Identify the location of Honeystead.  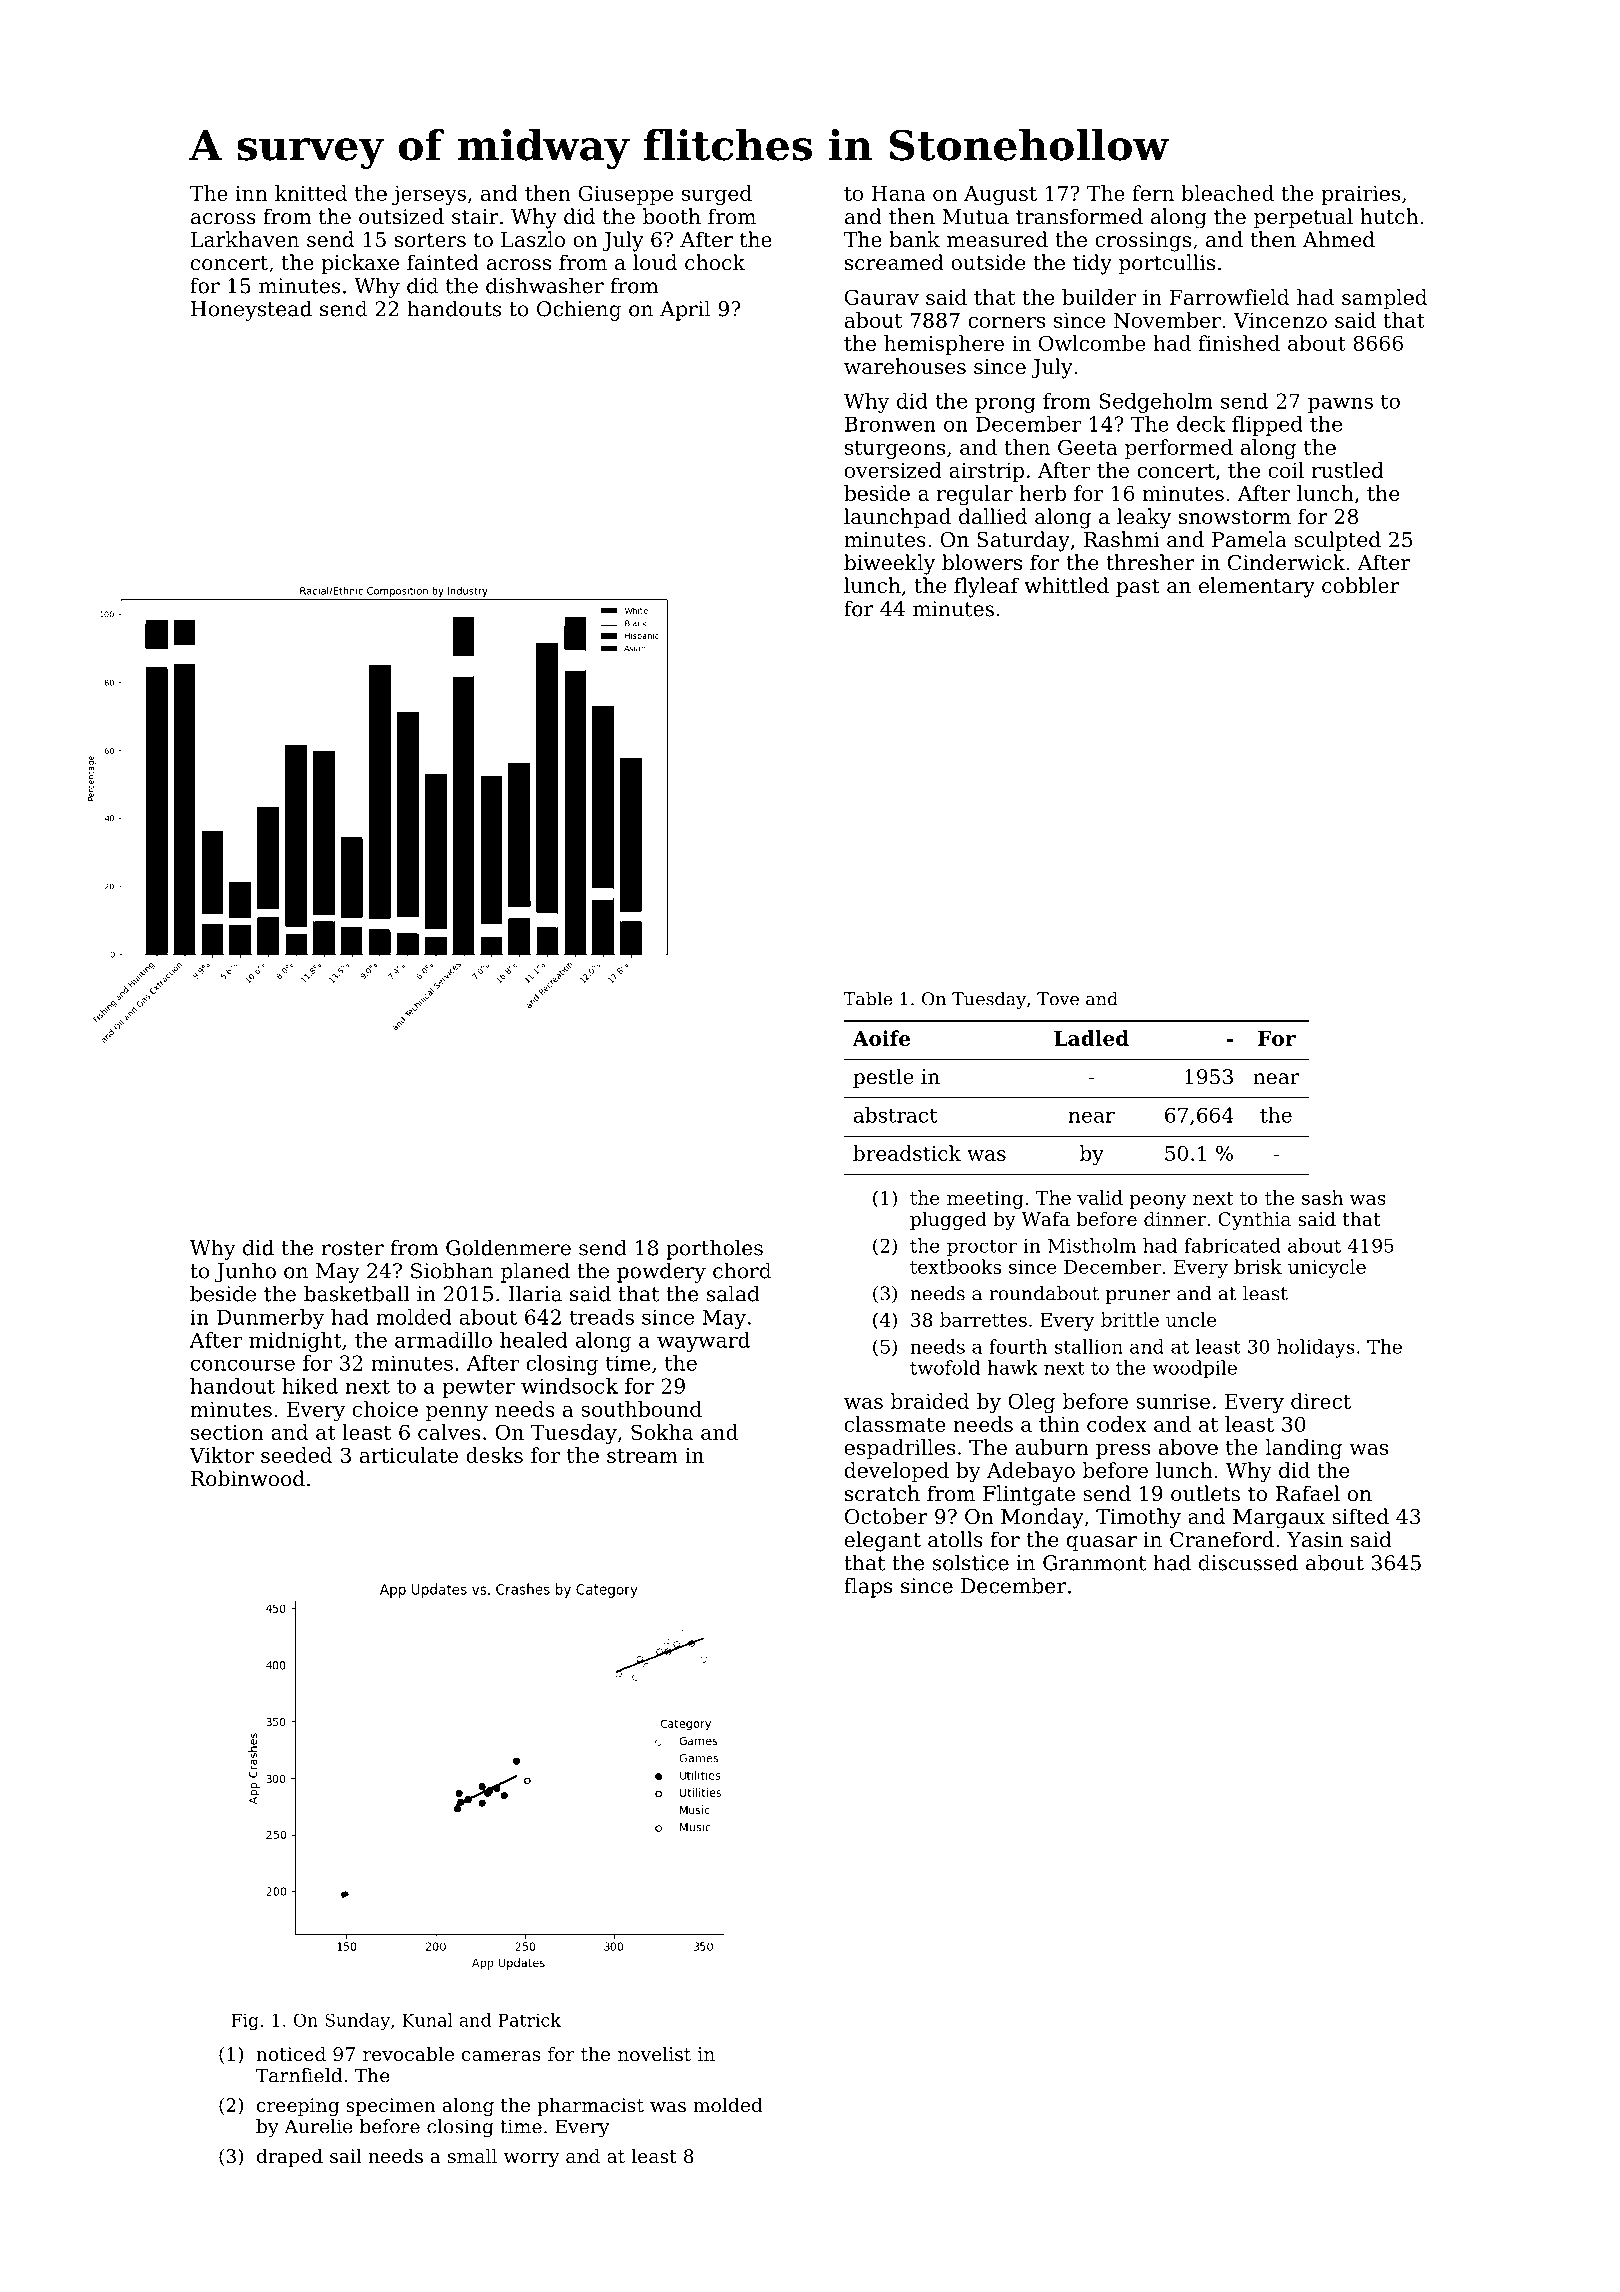
(251, 310).
